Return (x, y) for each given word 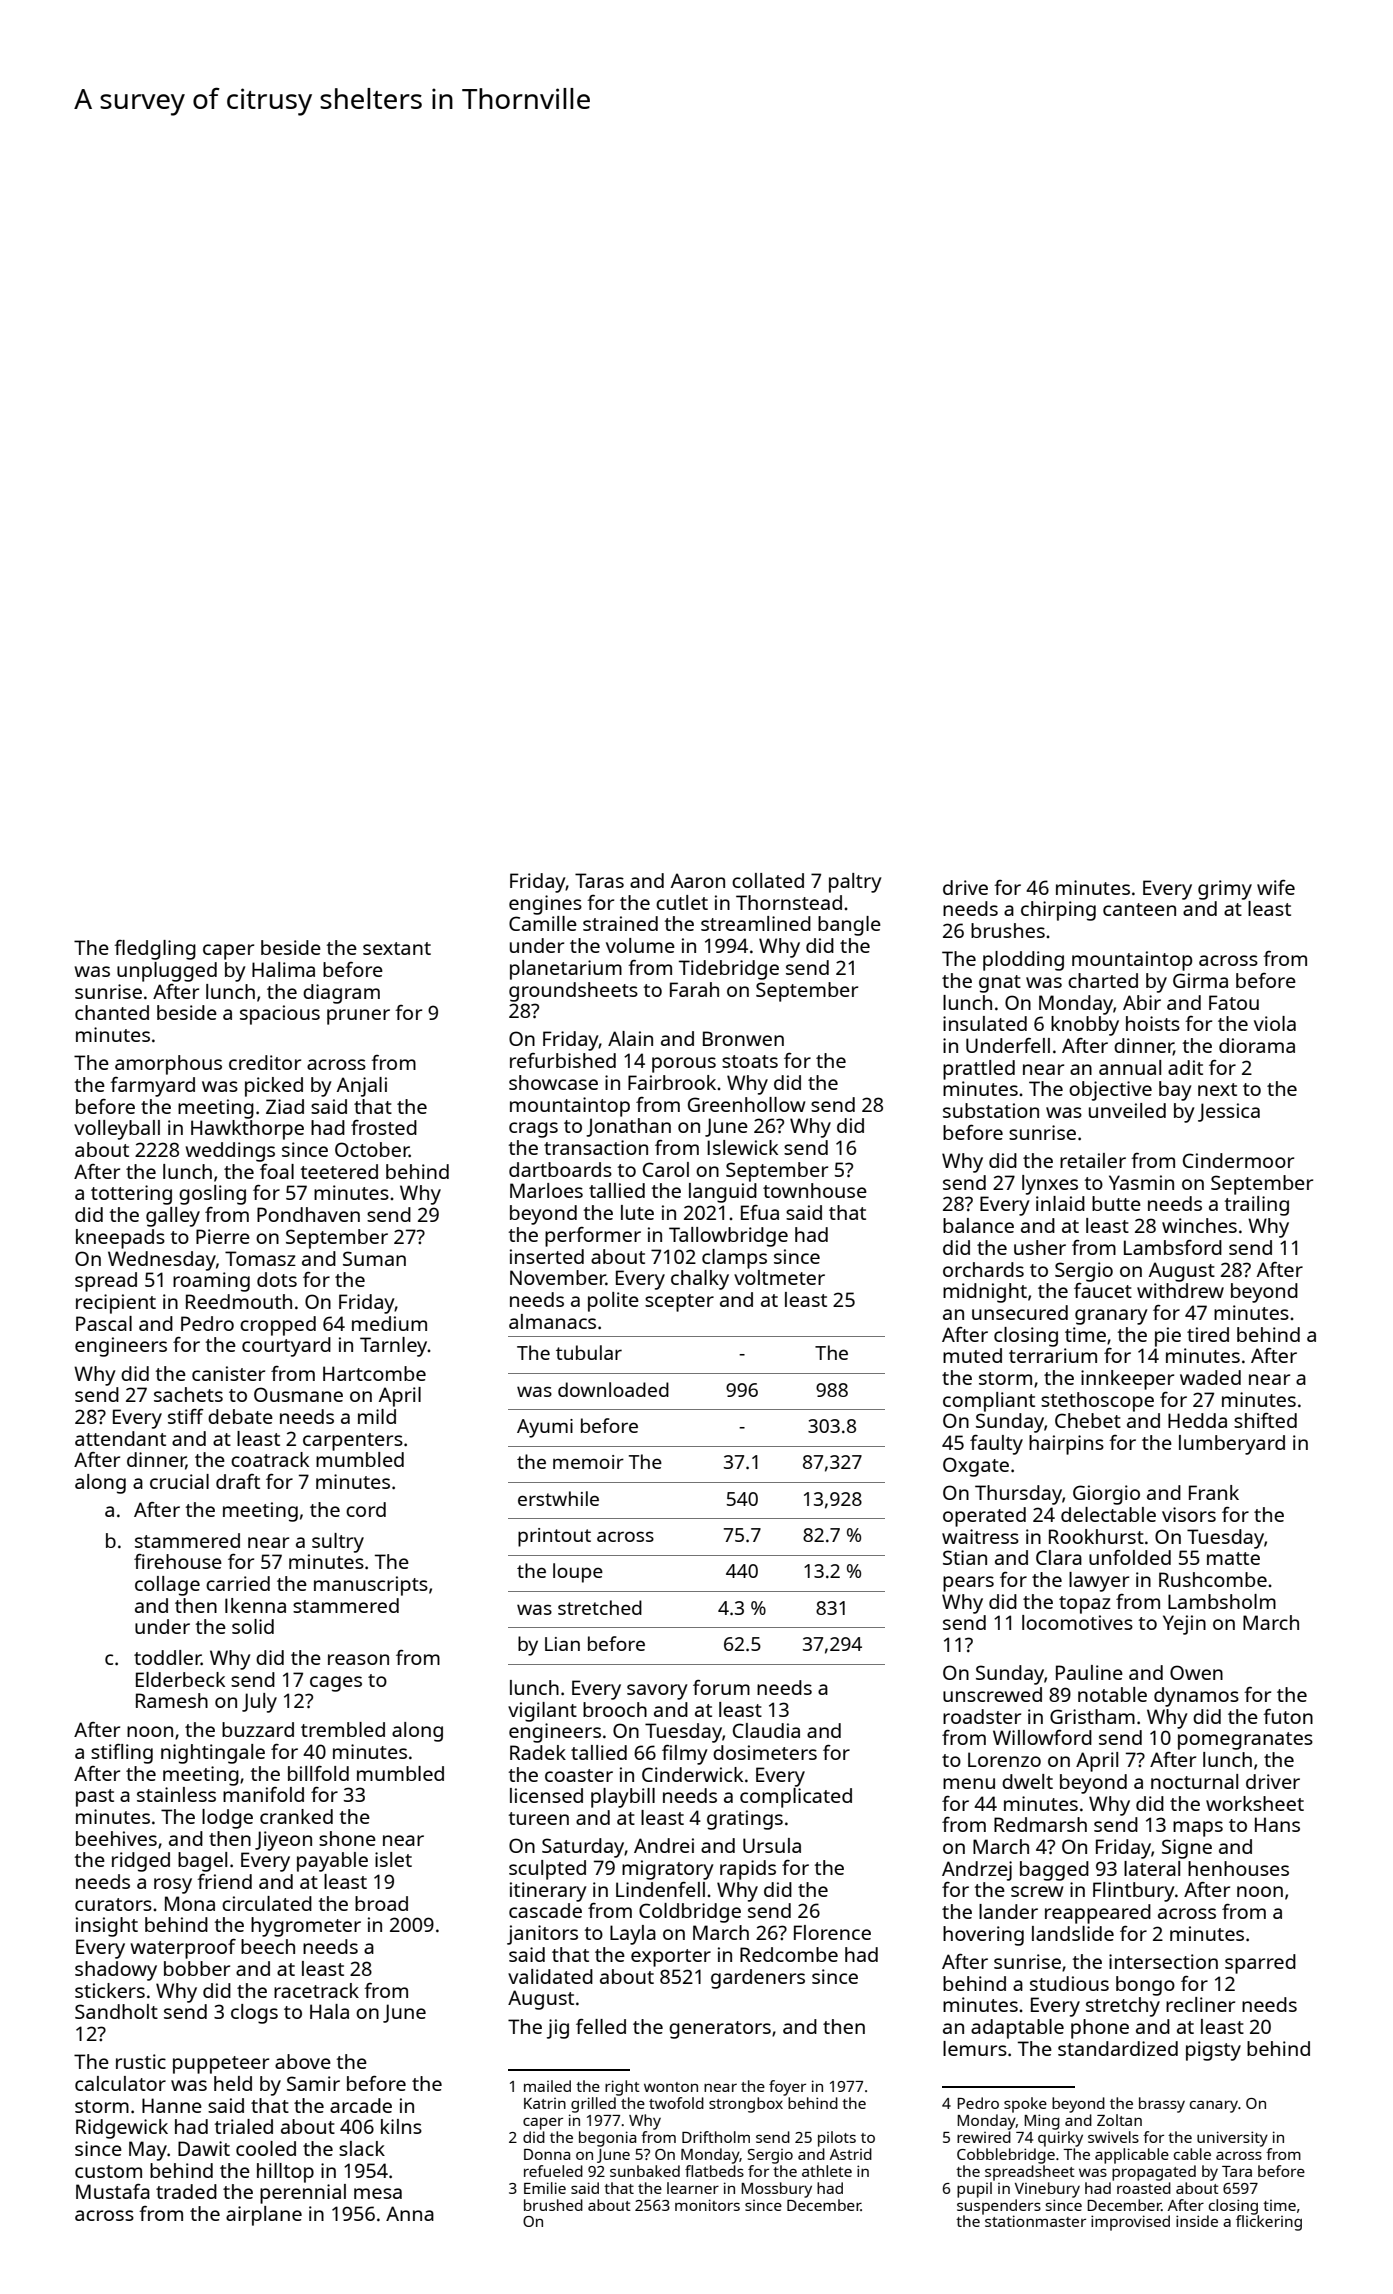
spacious (280, 1015)
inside (1197, 2221)
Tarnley (394, 1347)
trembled (343, 1729)
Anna (410, 2213)
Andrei (664, 1845)
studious (1069, 1983)
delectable (1108, 1514)
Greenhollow (746, 1104)
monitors (707, 2205)
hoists (1153, 1023)
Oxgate (976, 1467)
